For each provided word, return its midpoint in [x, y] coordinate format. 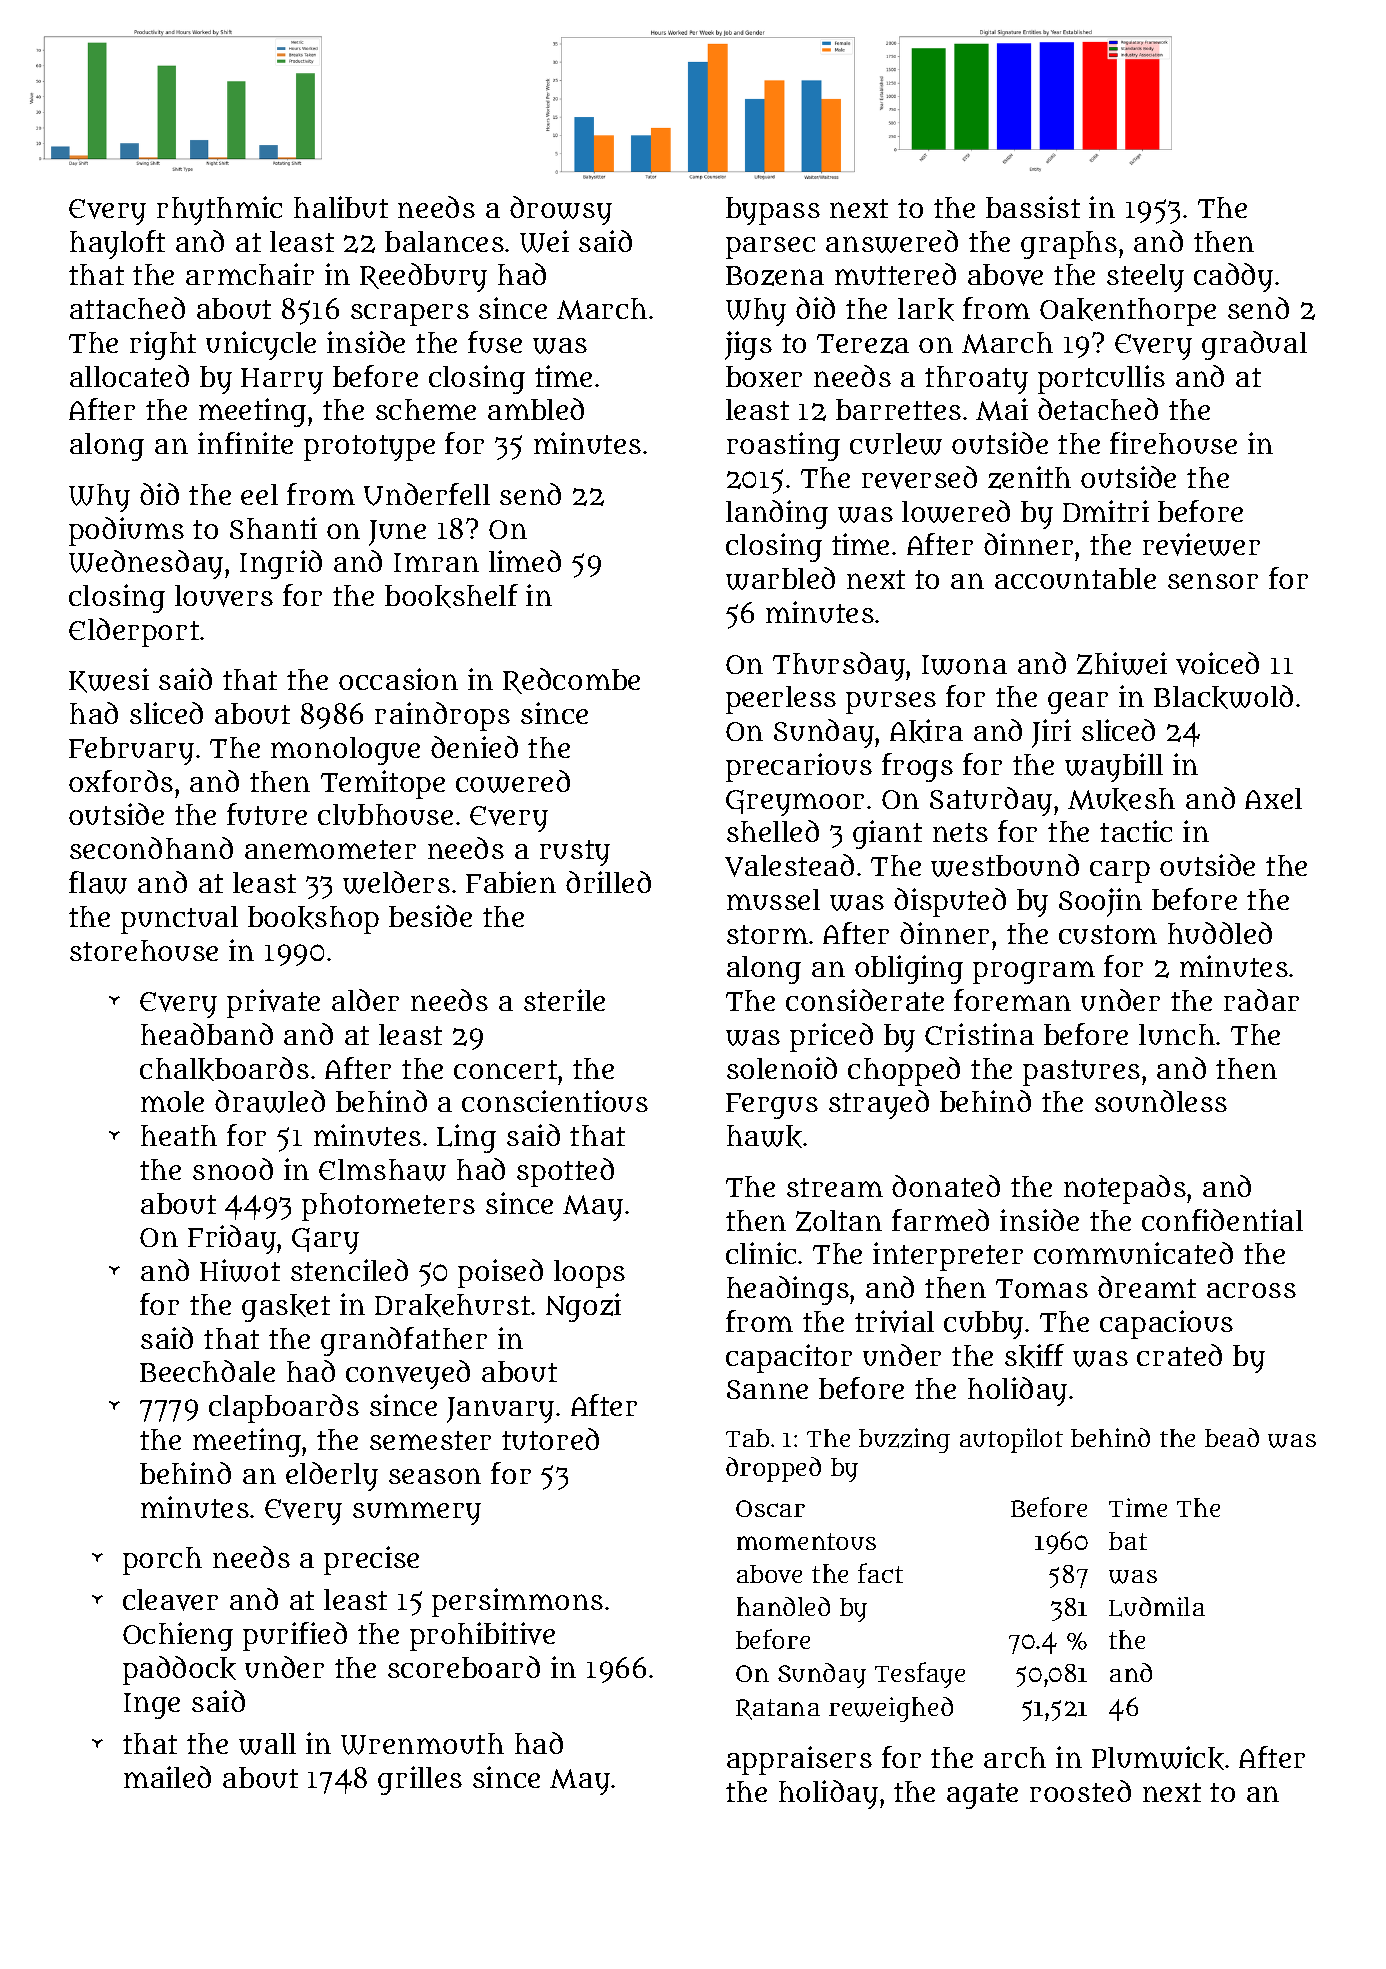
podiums [126, 531]
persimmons [517, 1602]
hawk [764, 1136]
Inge [152, 1706]
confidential [1222, 1220]
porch [162, 1561]
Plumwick [1158, 1758]
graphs [1069, 245]
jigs [748, 345]
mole [172, 1101]
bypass [773, 211]
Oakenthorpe [1128, 312]
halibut [341, 207]
